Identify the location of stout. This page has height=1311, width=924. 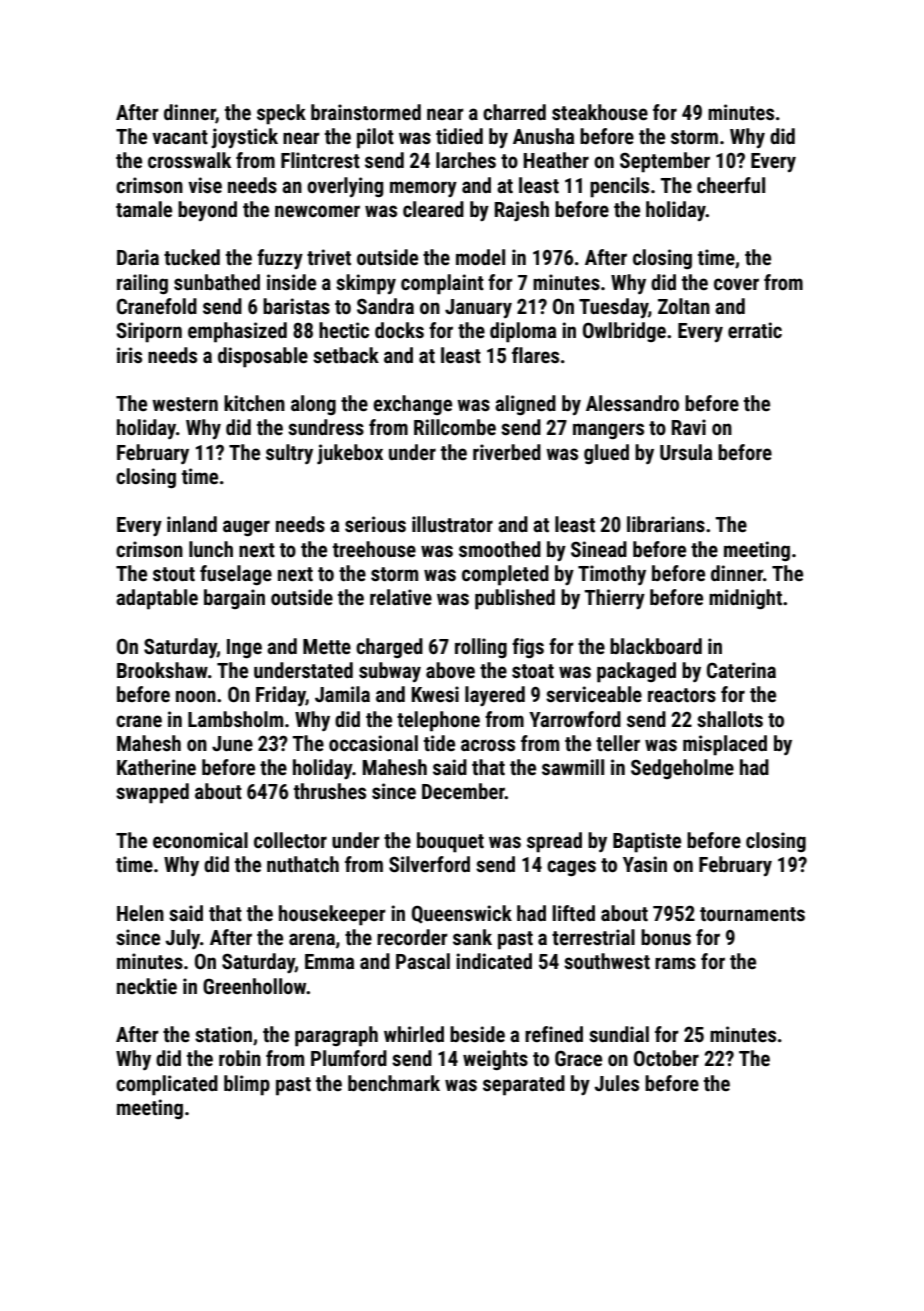
(174, 574).
